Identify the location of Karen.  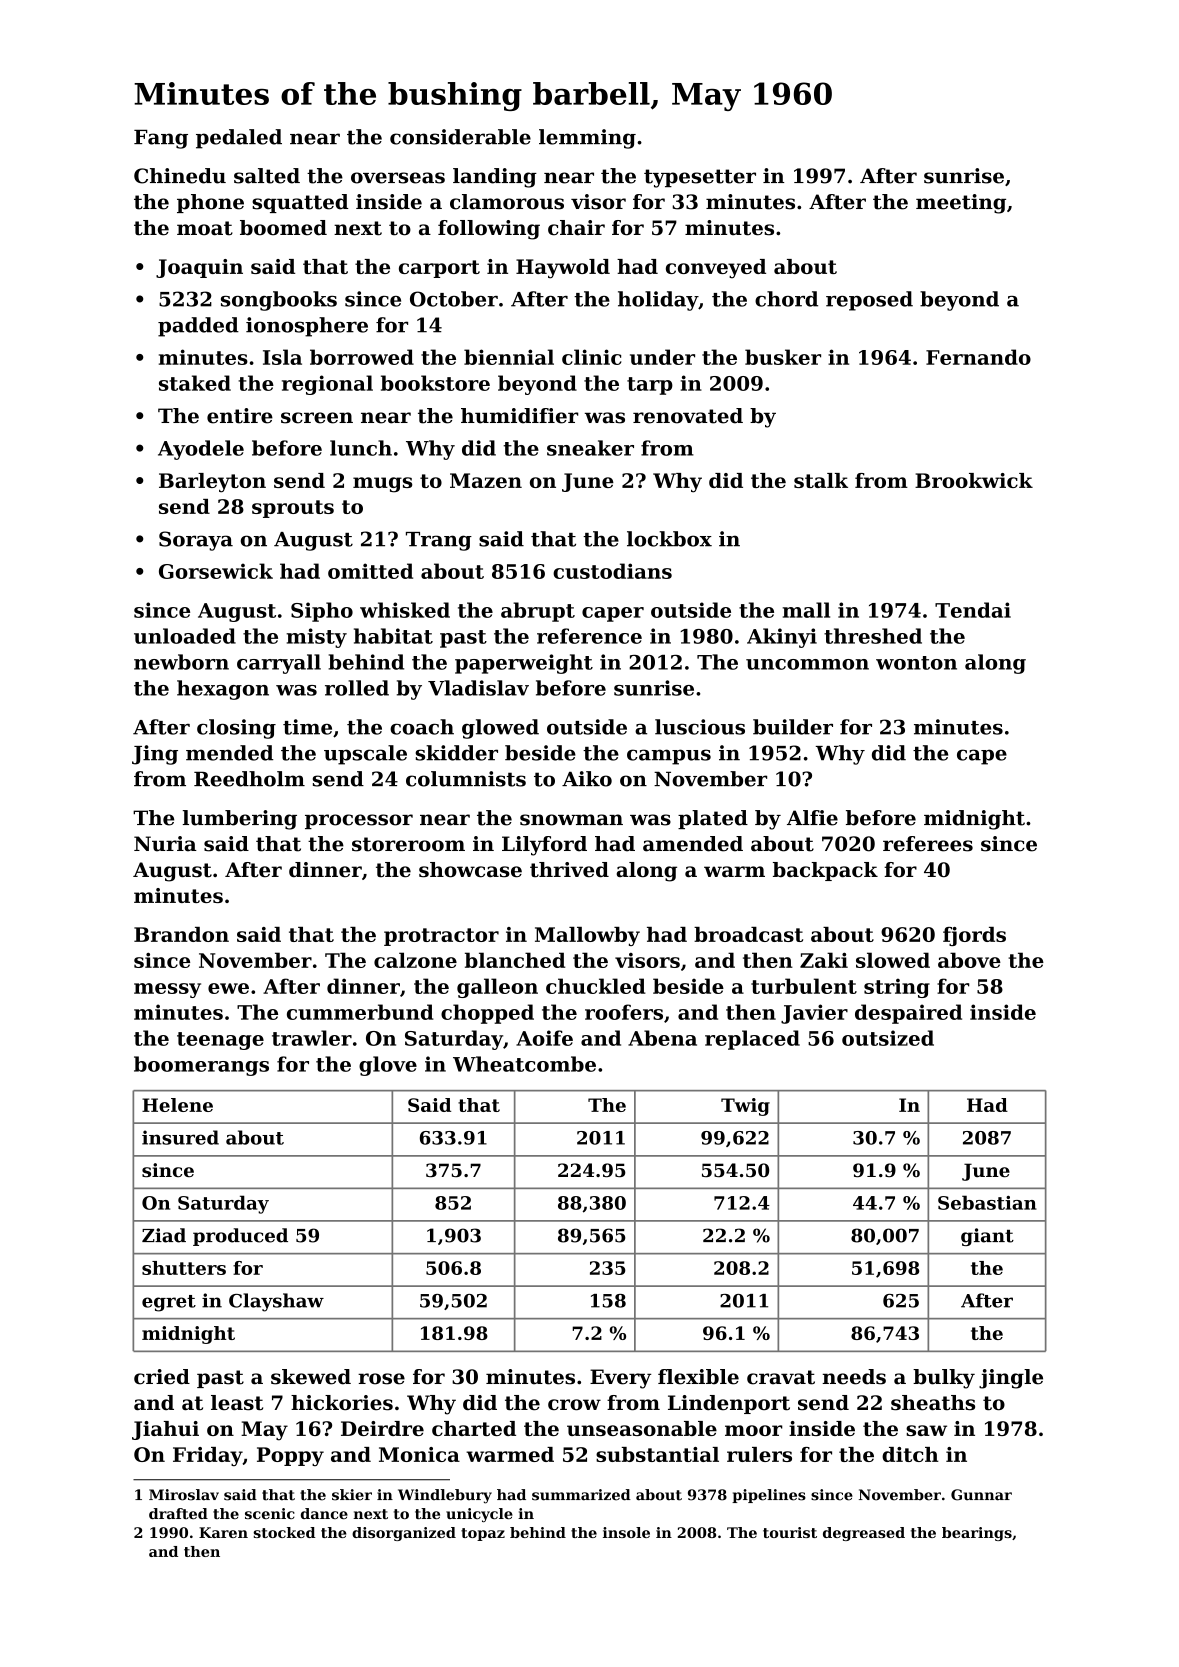
(223, 1532).
